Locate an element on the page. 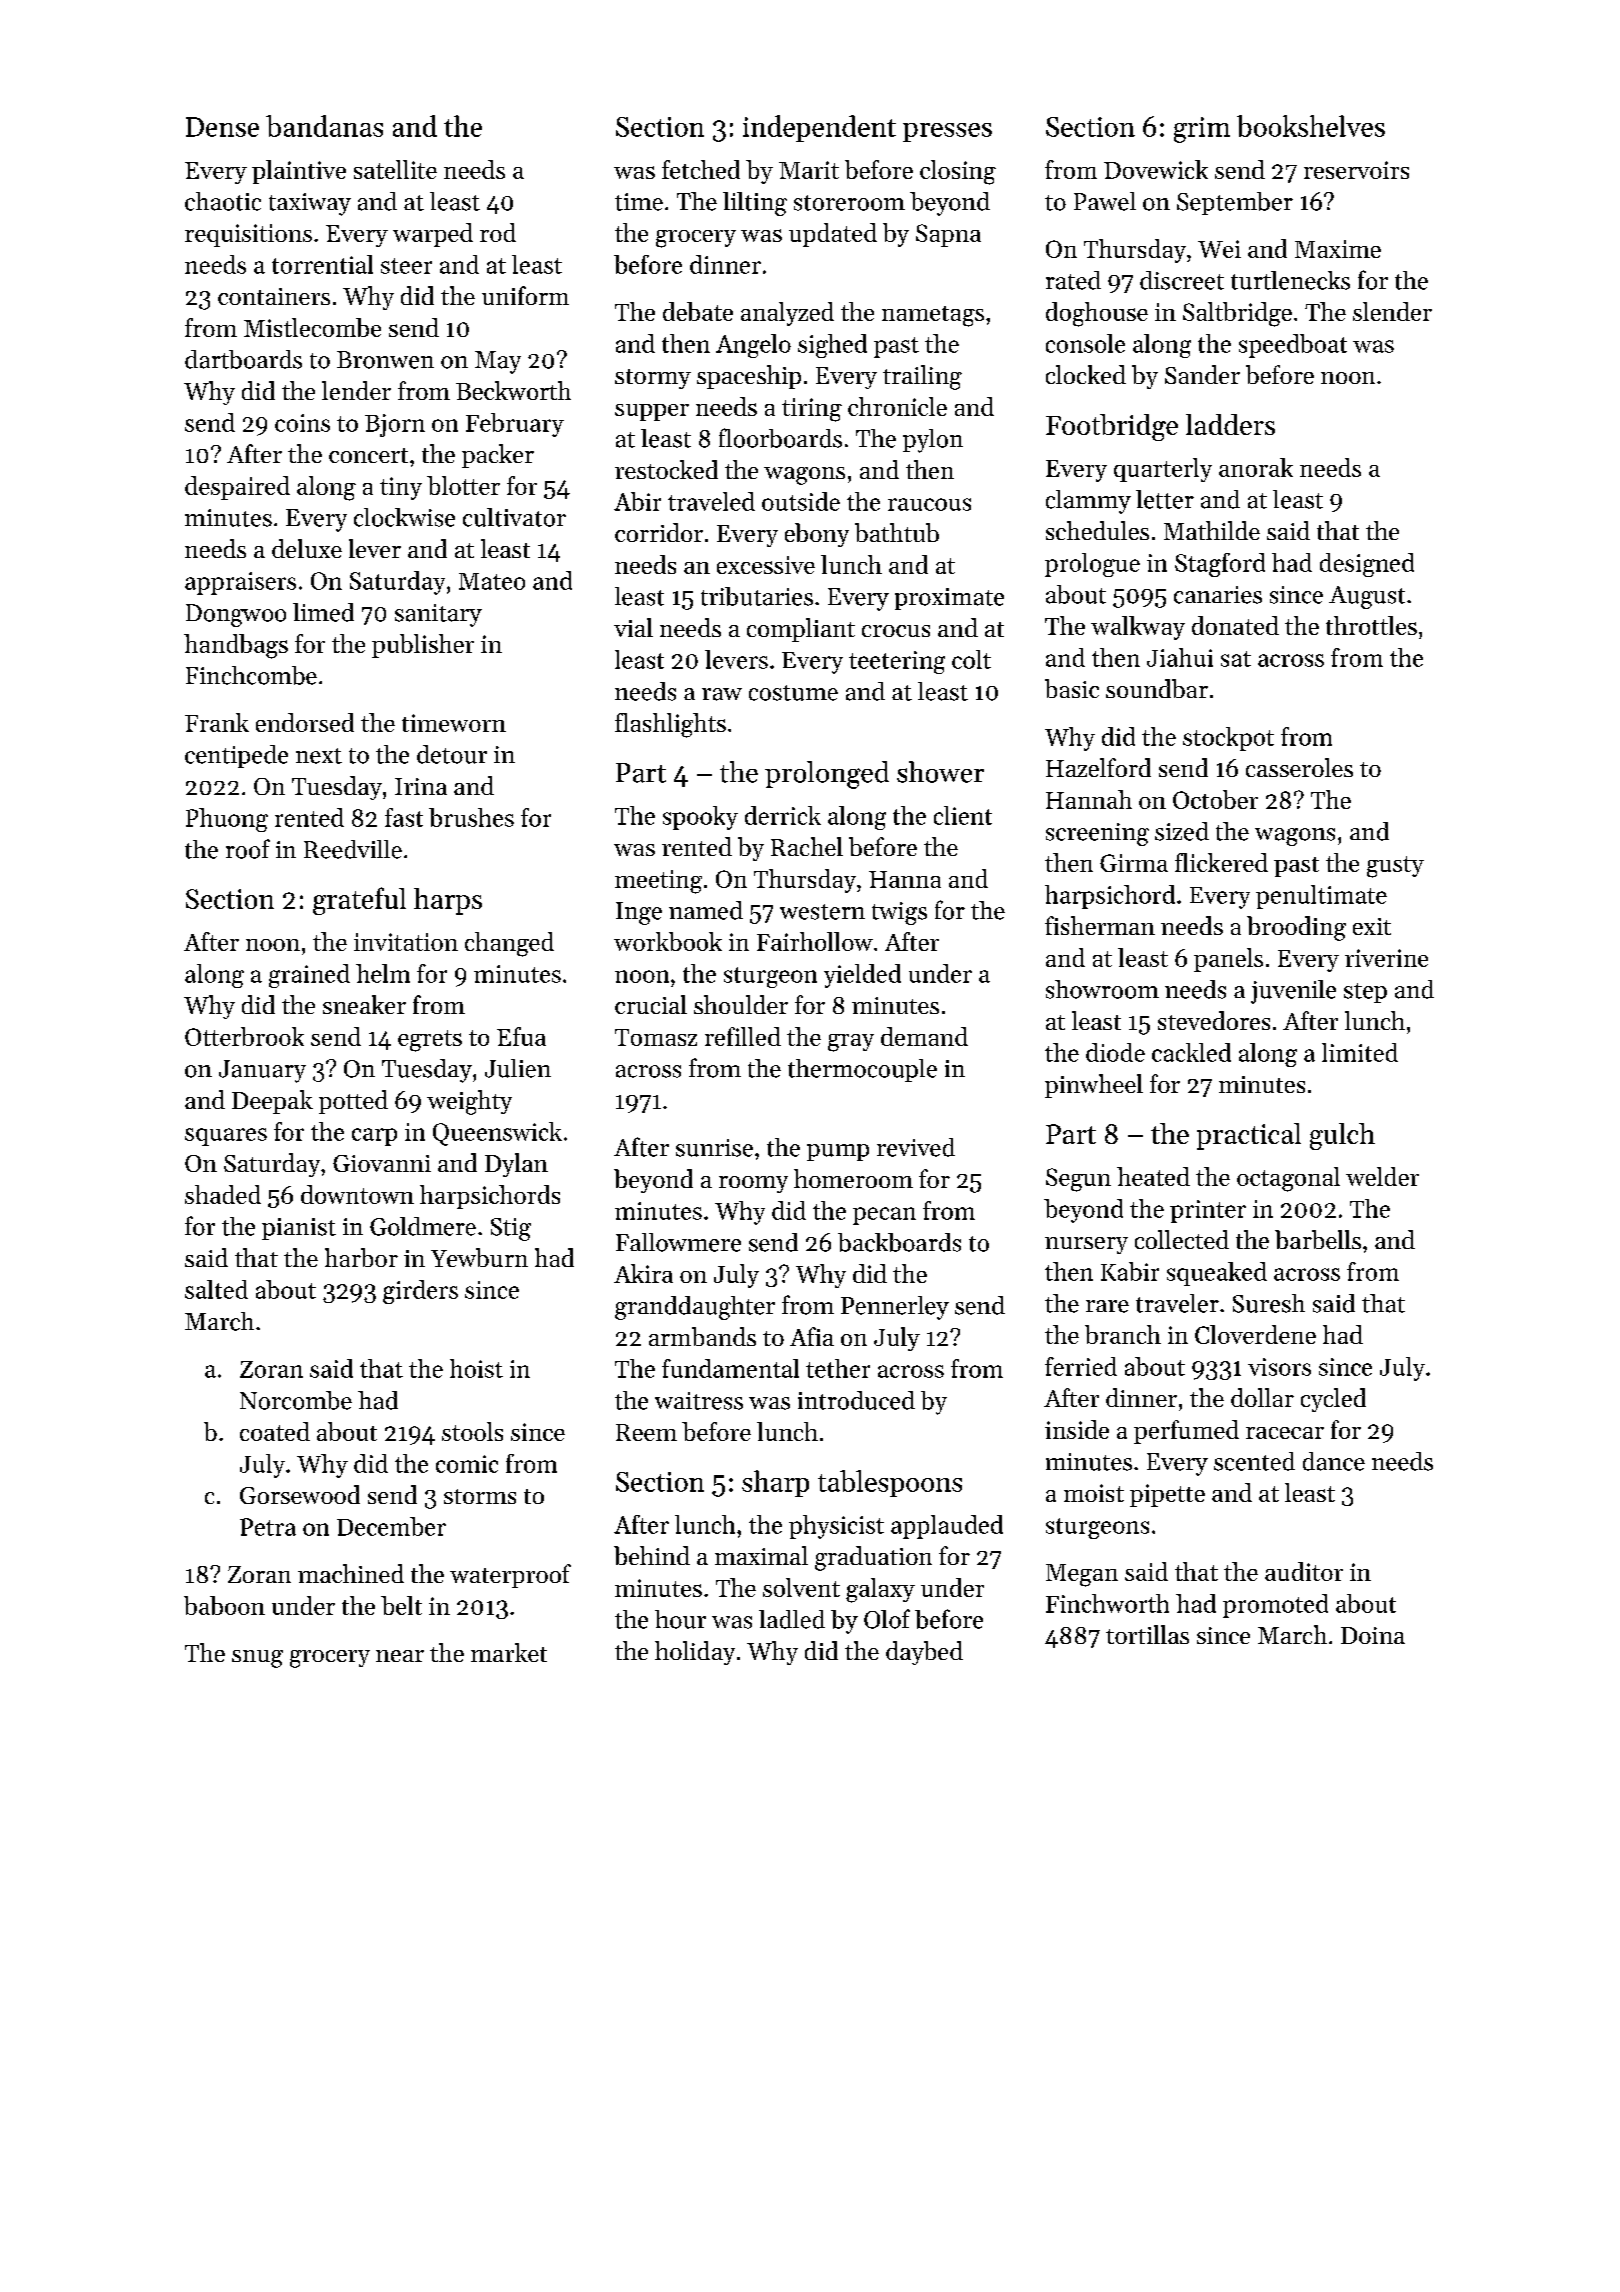  detour is located at coordinates (452, 754).
